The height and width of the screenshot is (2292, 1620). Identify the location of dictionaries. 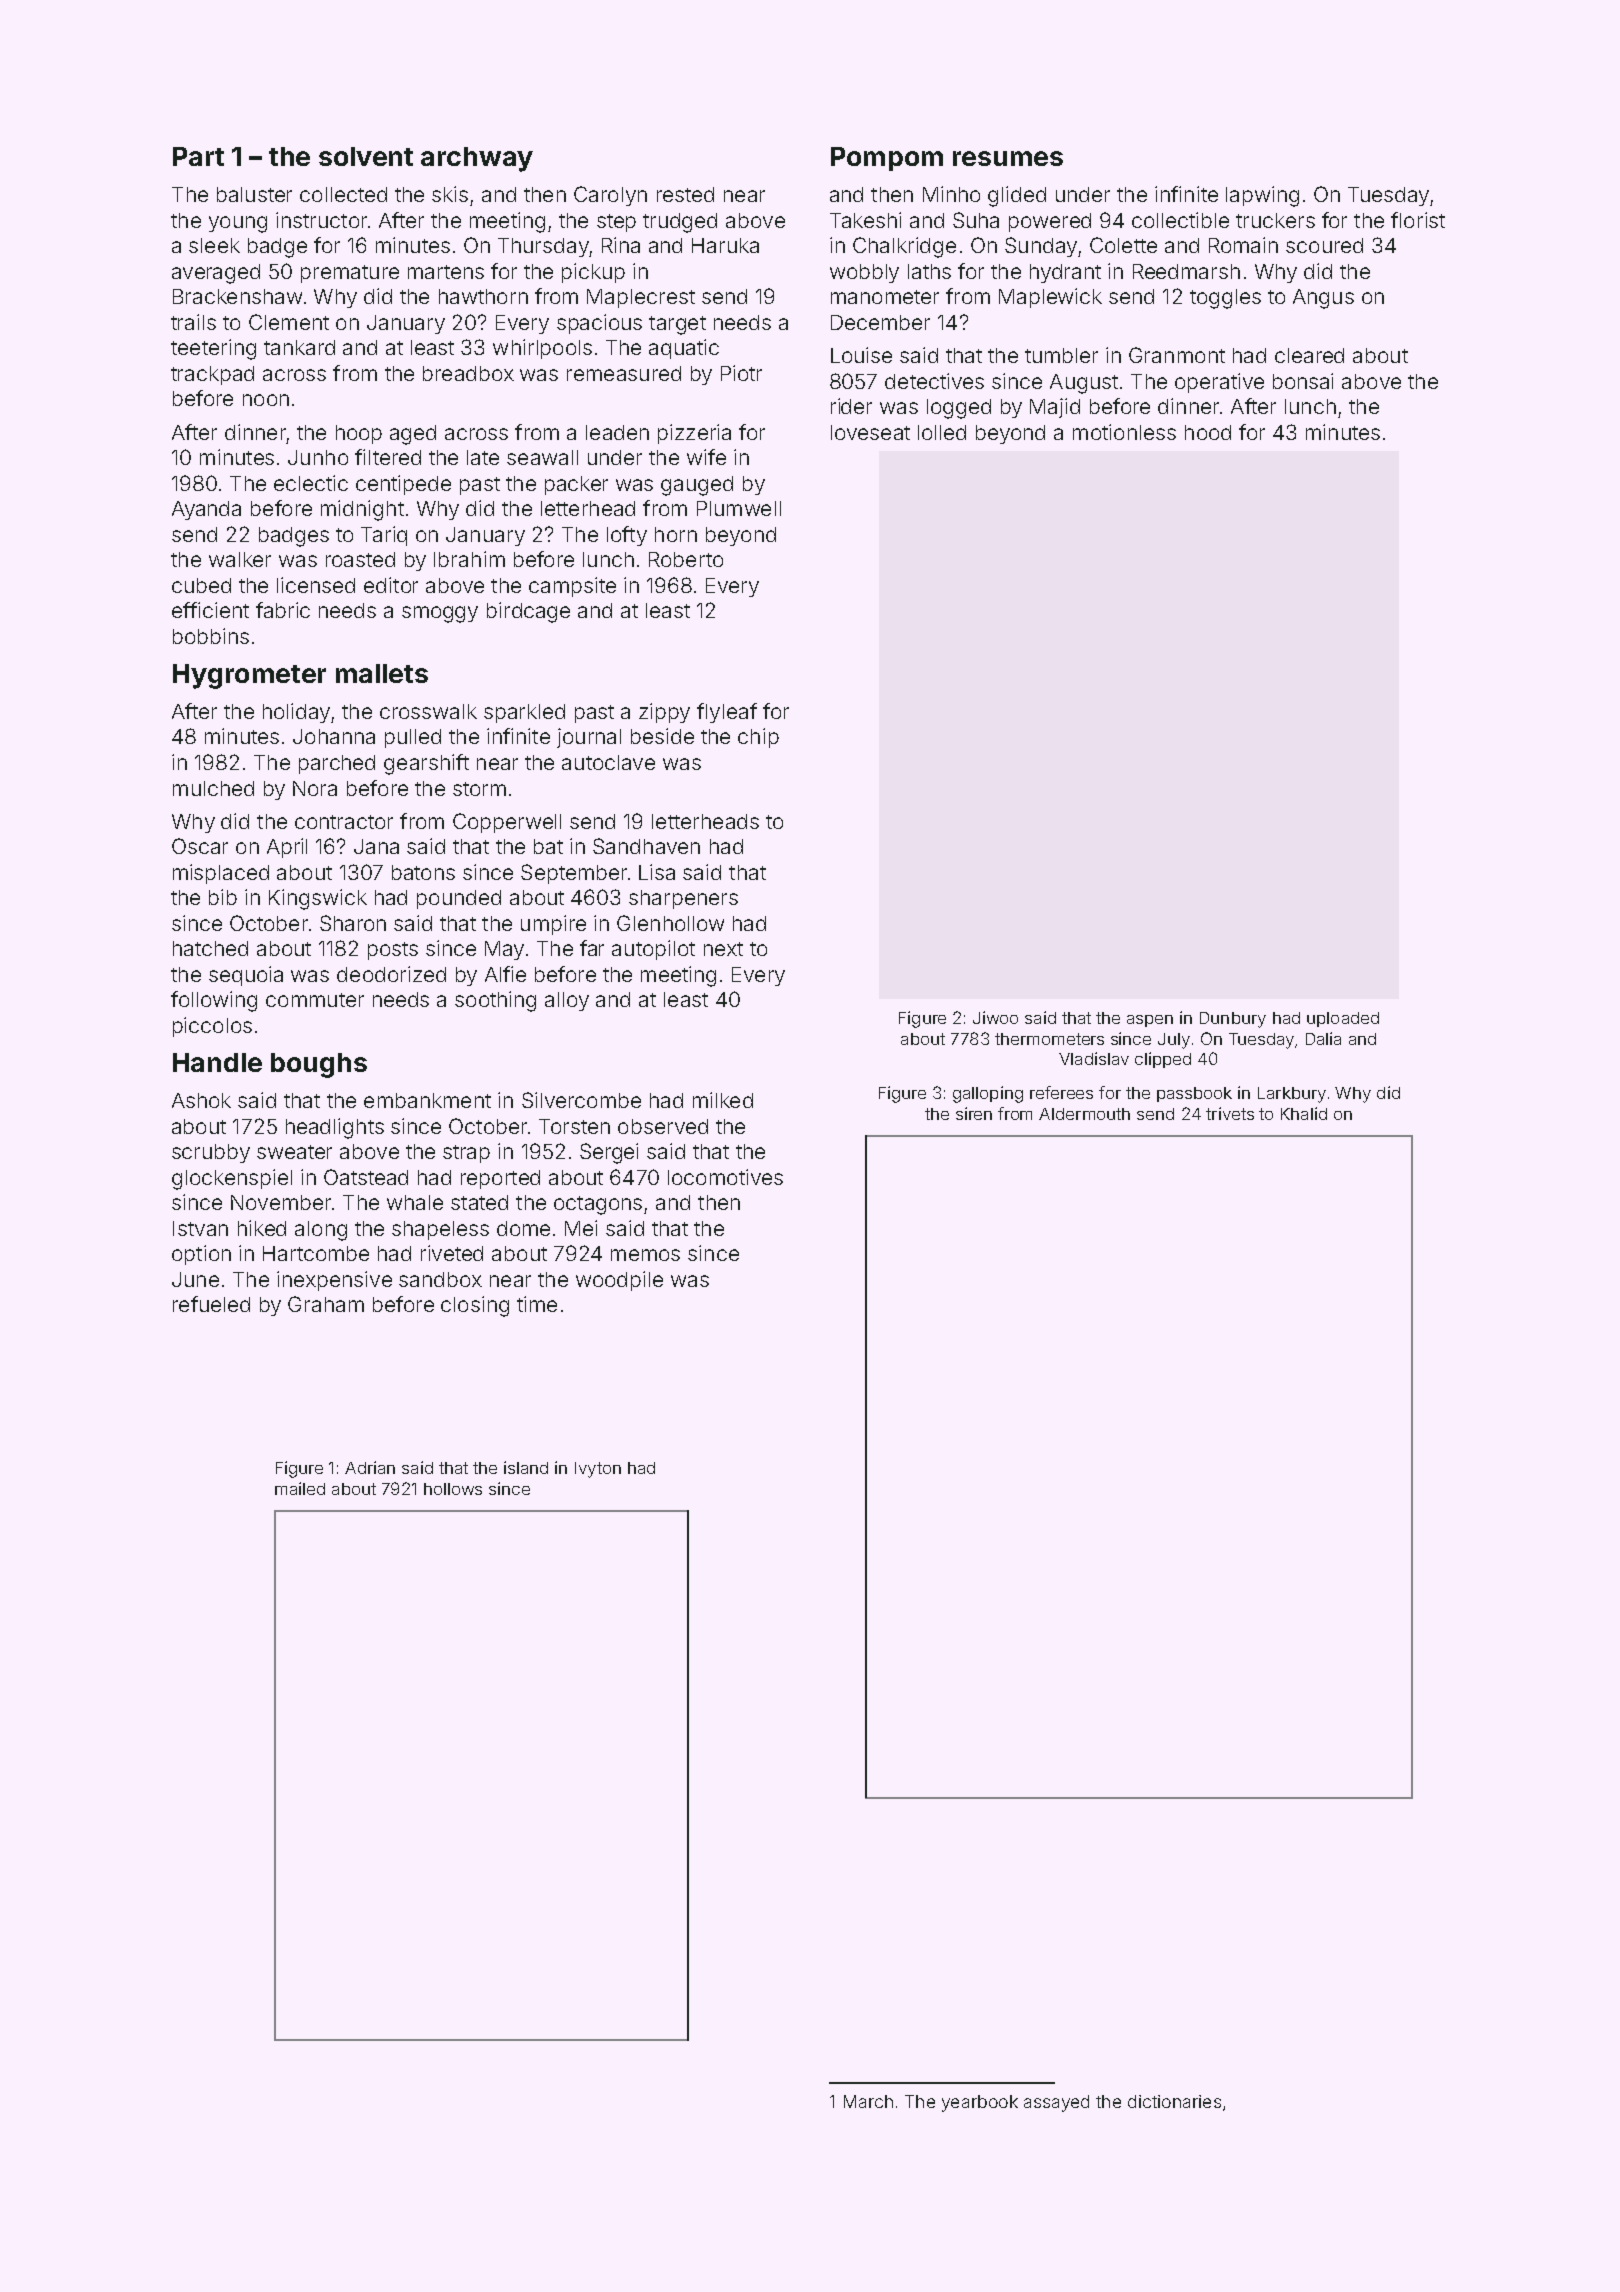
(1174, 2101).
